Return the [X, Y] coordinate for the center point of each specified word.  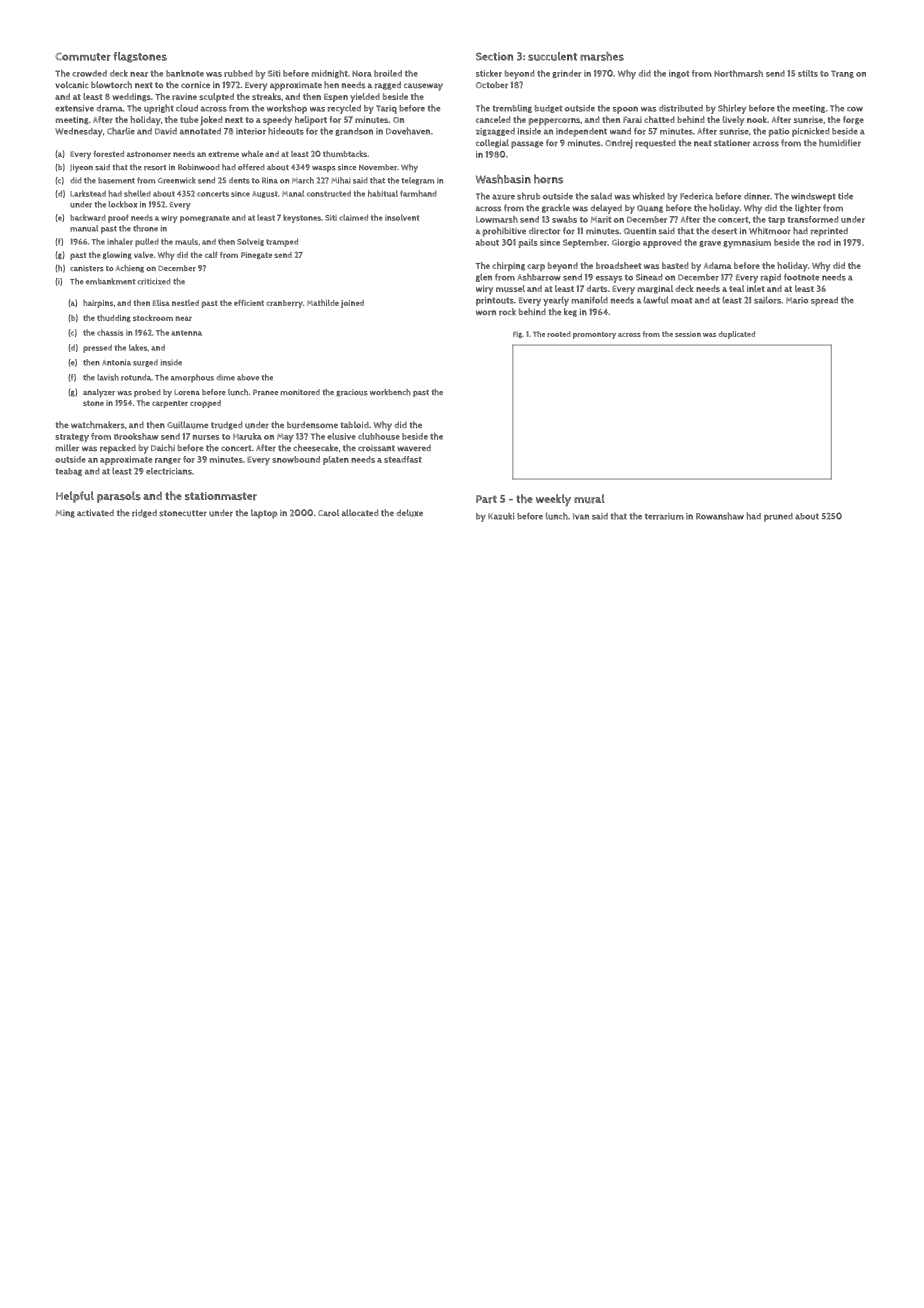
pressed [97, 348]
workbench [390, 392]
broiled [388, 73]
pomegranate [204, 219]
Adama [718, 265]
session [688, 334]
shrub [528, 196]
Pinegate [256, 256]
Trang [842, 74]
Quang [650, 209]
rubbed [238, 73]
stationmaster [221, 496]
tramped [282, 242]
